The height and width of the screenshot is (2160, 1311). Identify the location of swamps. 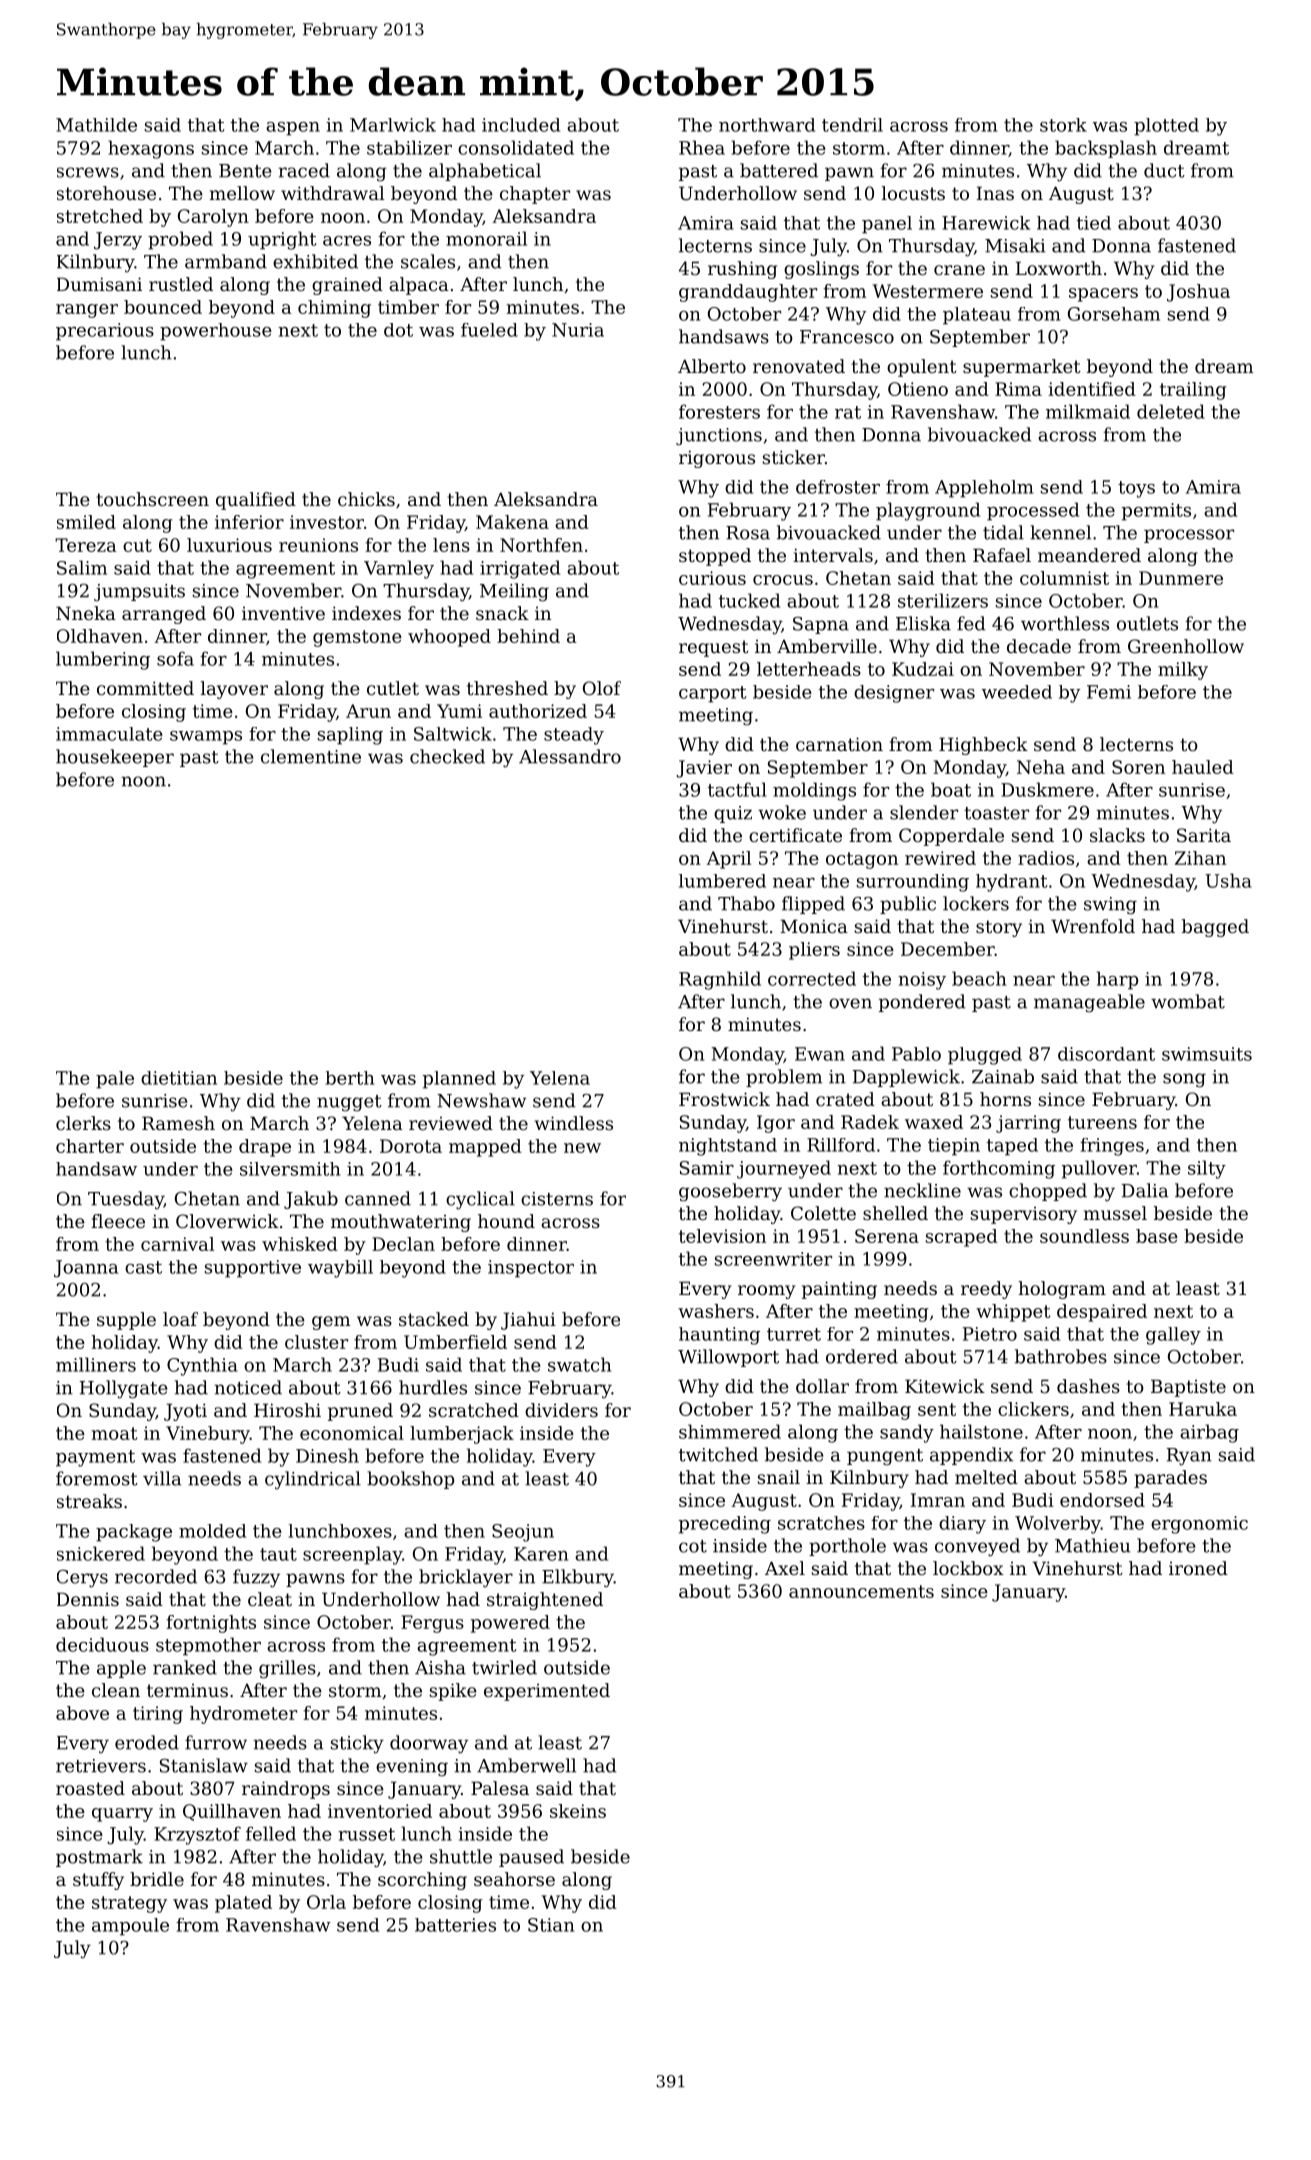
(206, 738).
